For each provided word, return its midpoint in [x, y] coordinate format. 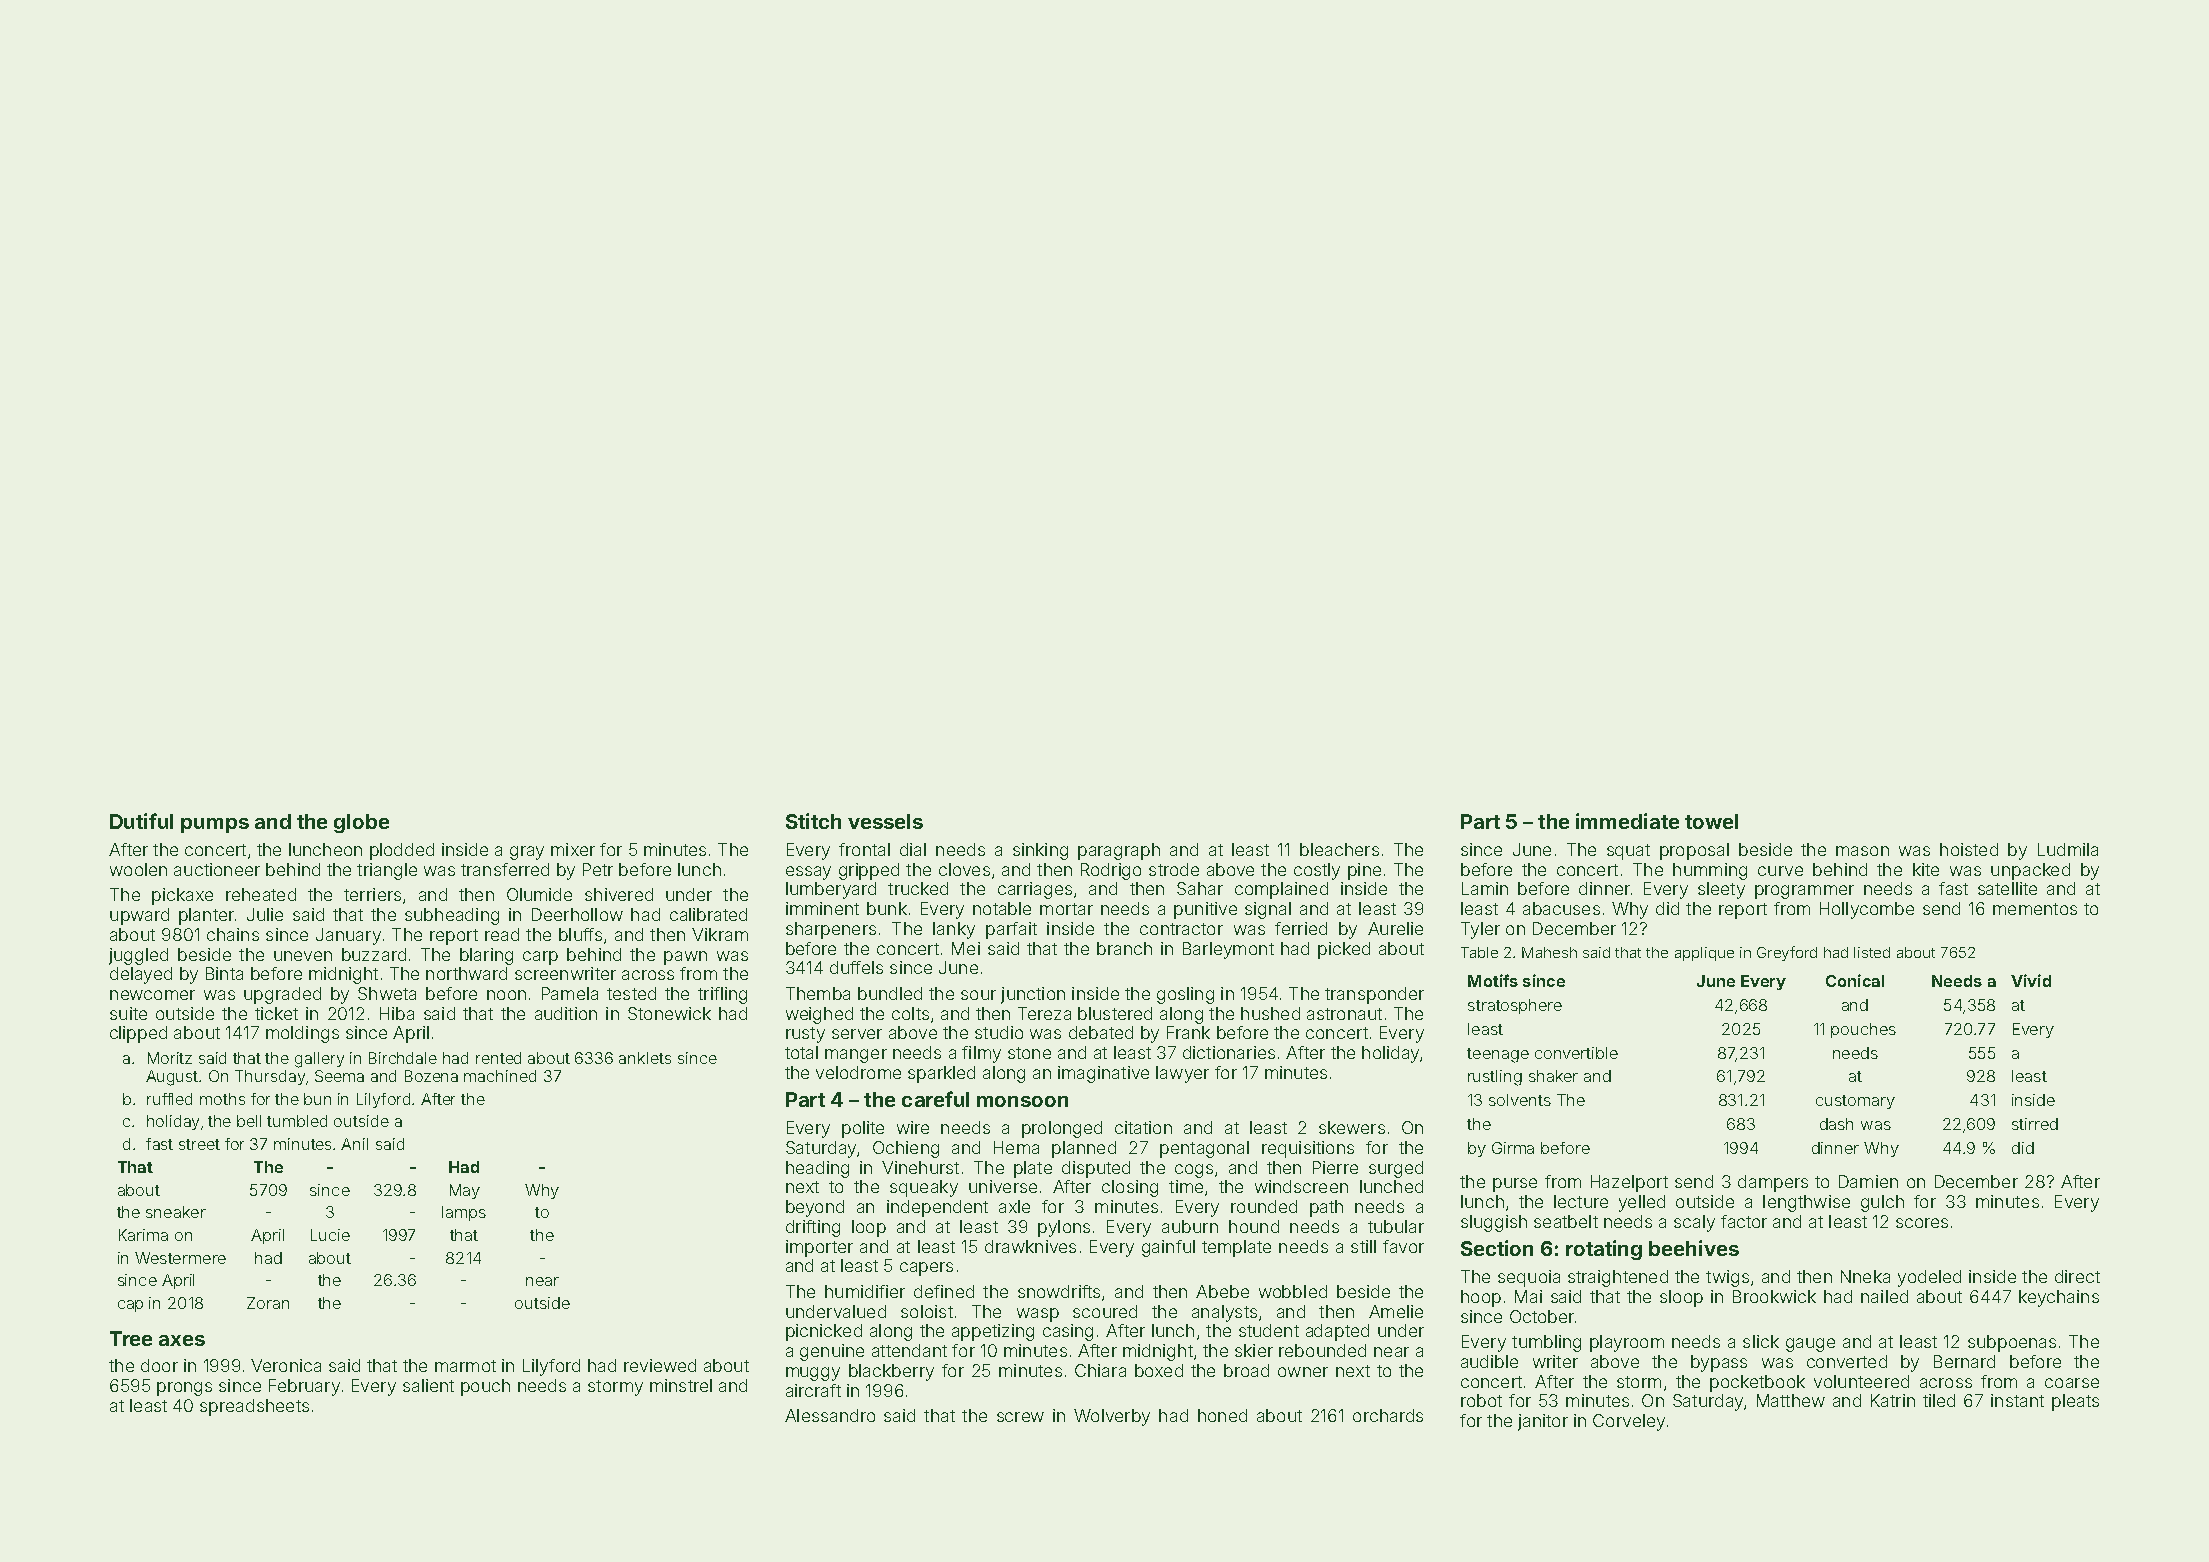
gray [527, 853]
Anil [354, 1144]
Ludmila [2068, 849]
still [1363, 1246]
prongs [184, 1389]
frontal [864, 849]
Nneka [1865, 1276]
